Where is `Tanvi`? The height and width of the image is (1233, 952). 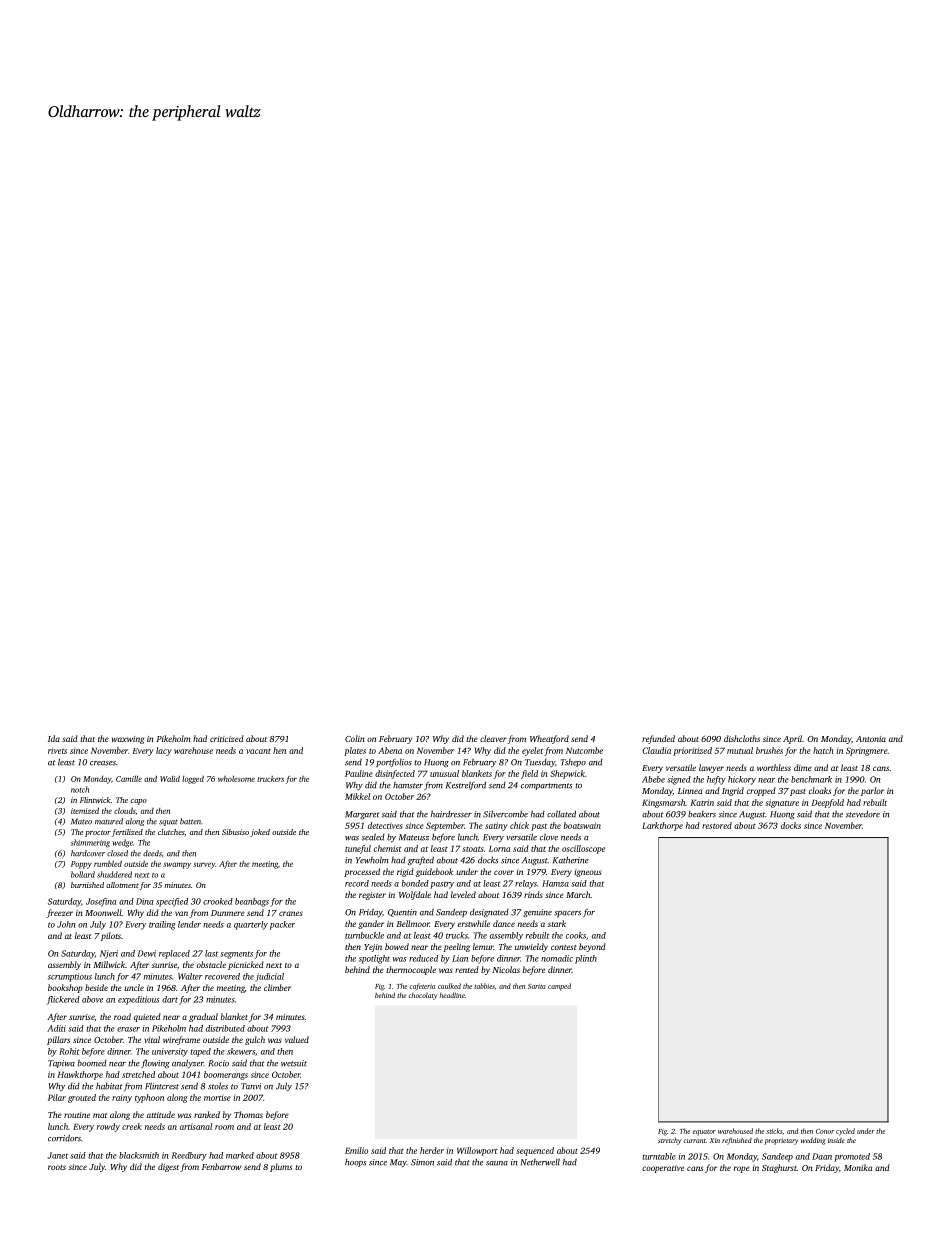
Tanvi is located at coordinates (251, 1086).
